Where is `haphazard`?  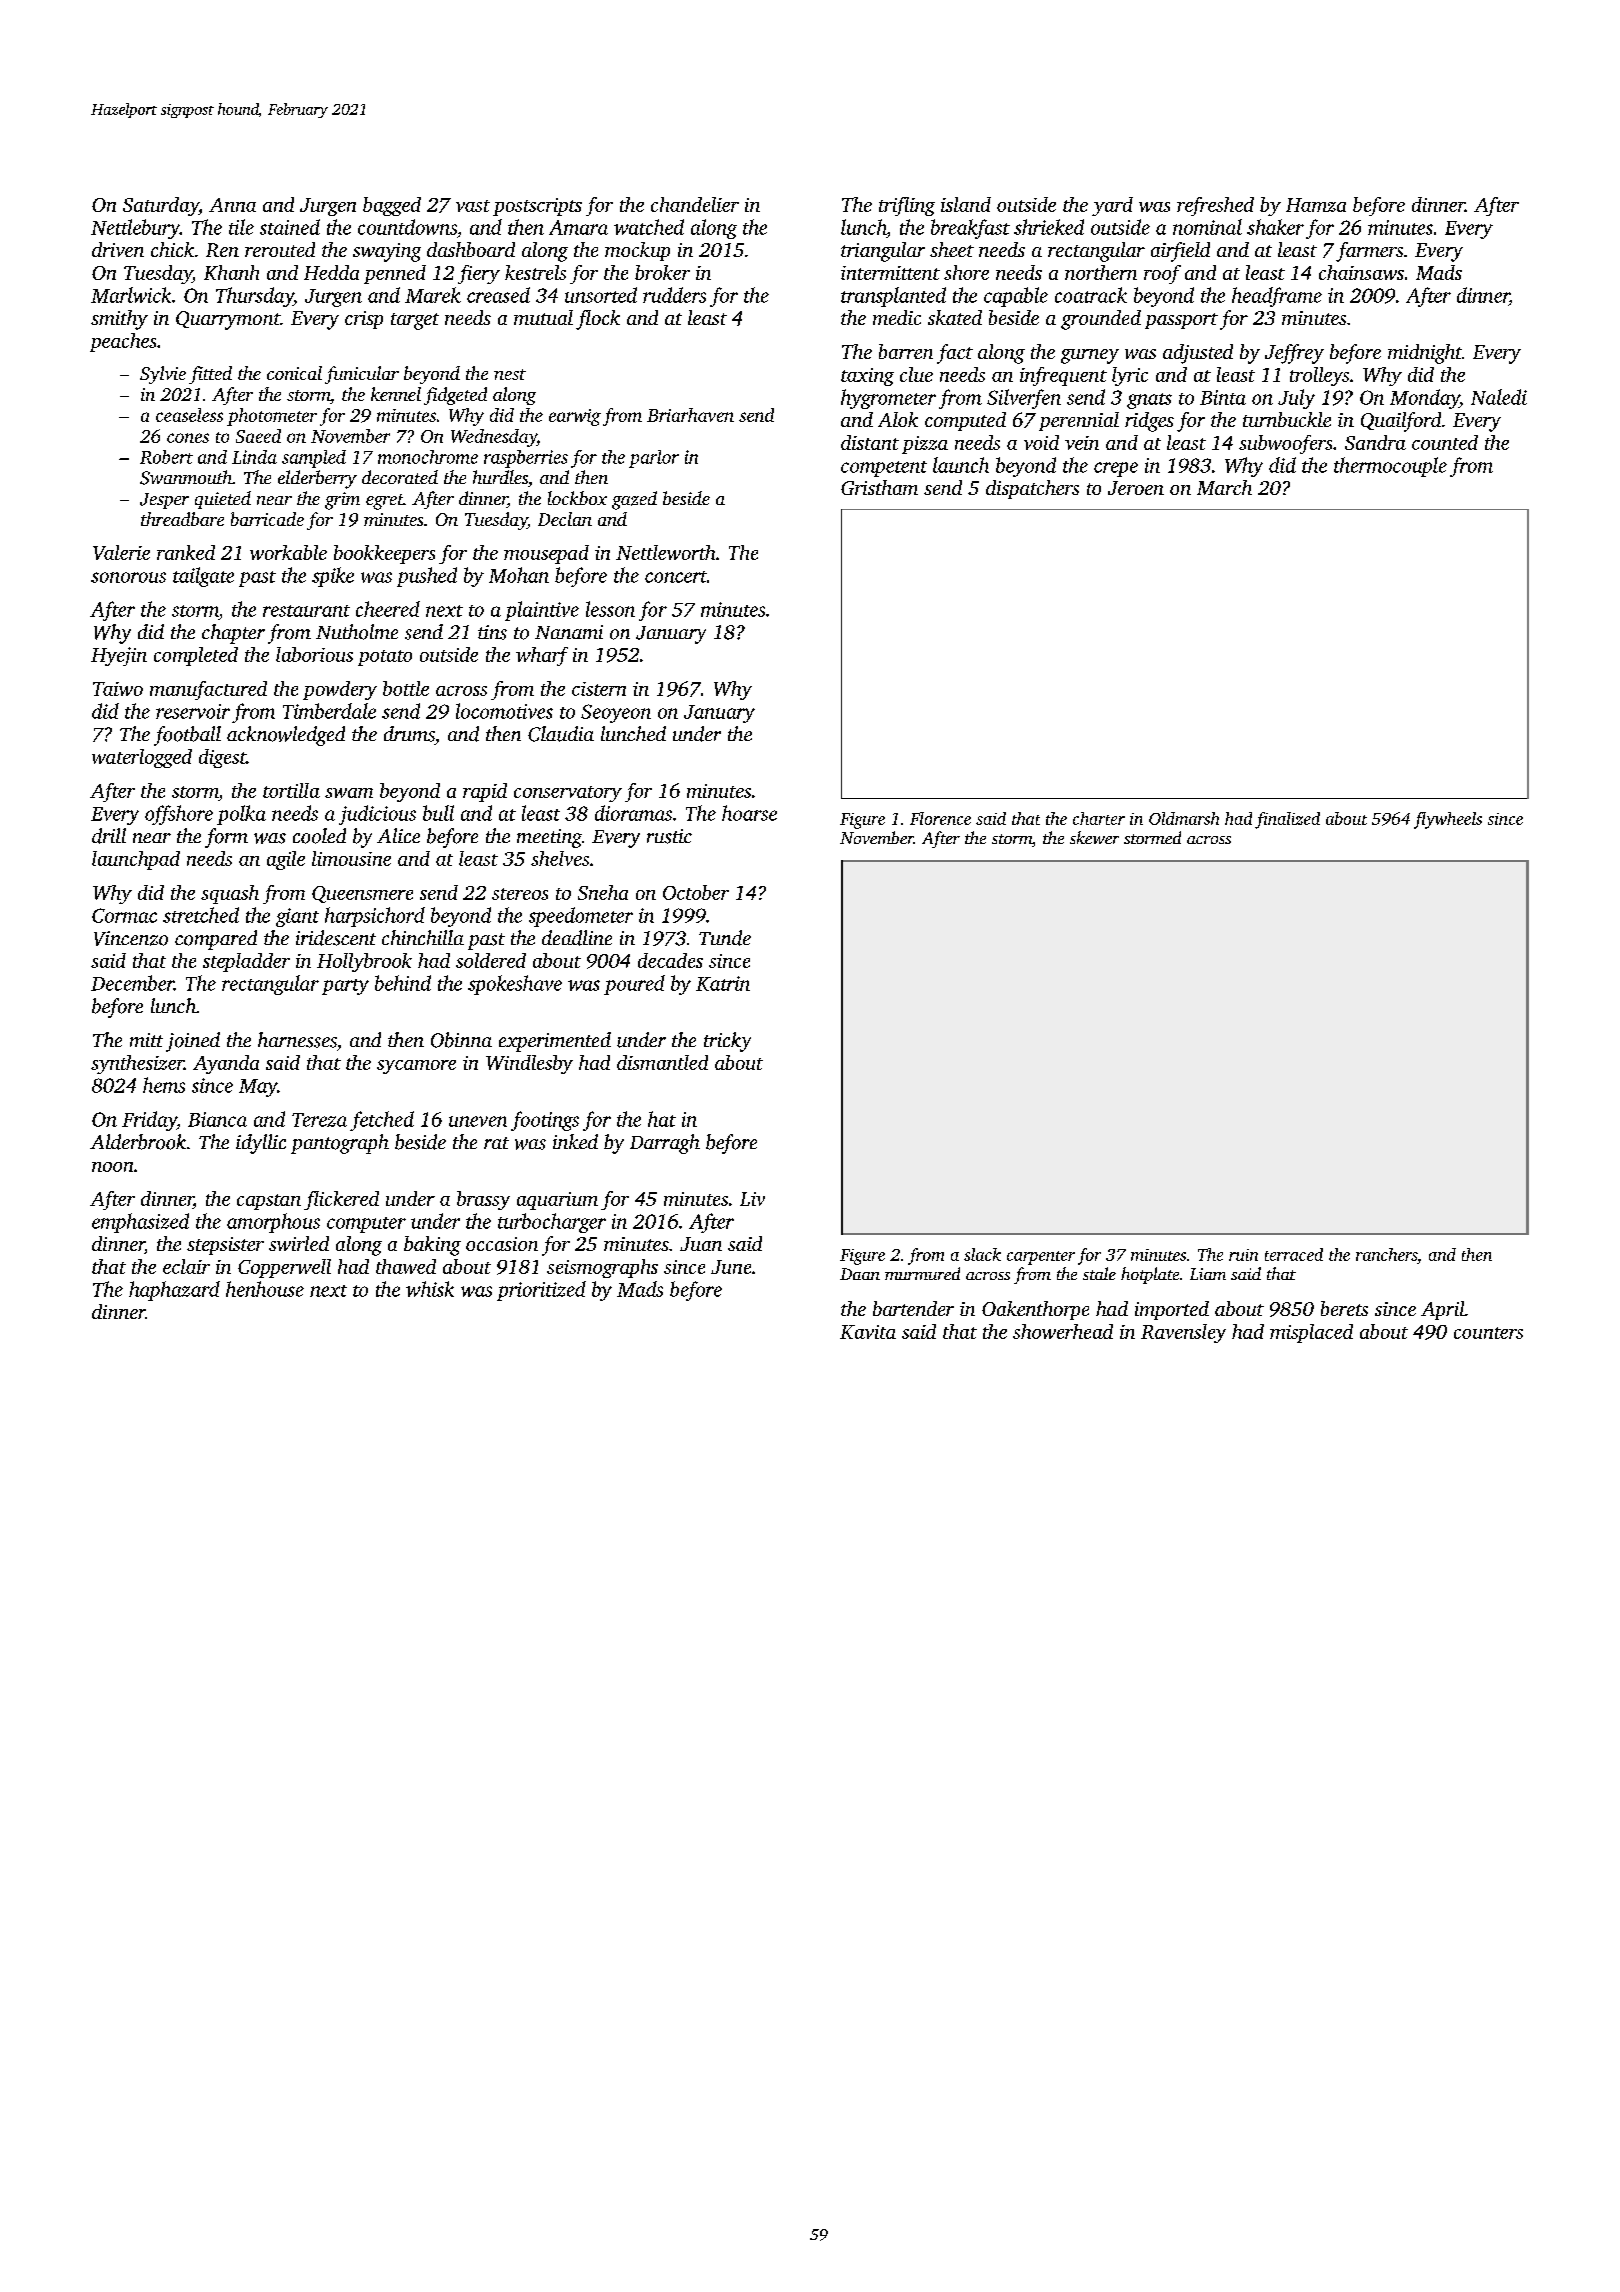
haphazard is located at coordinates (174, 1291).
